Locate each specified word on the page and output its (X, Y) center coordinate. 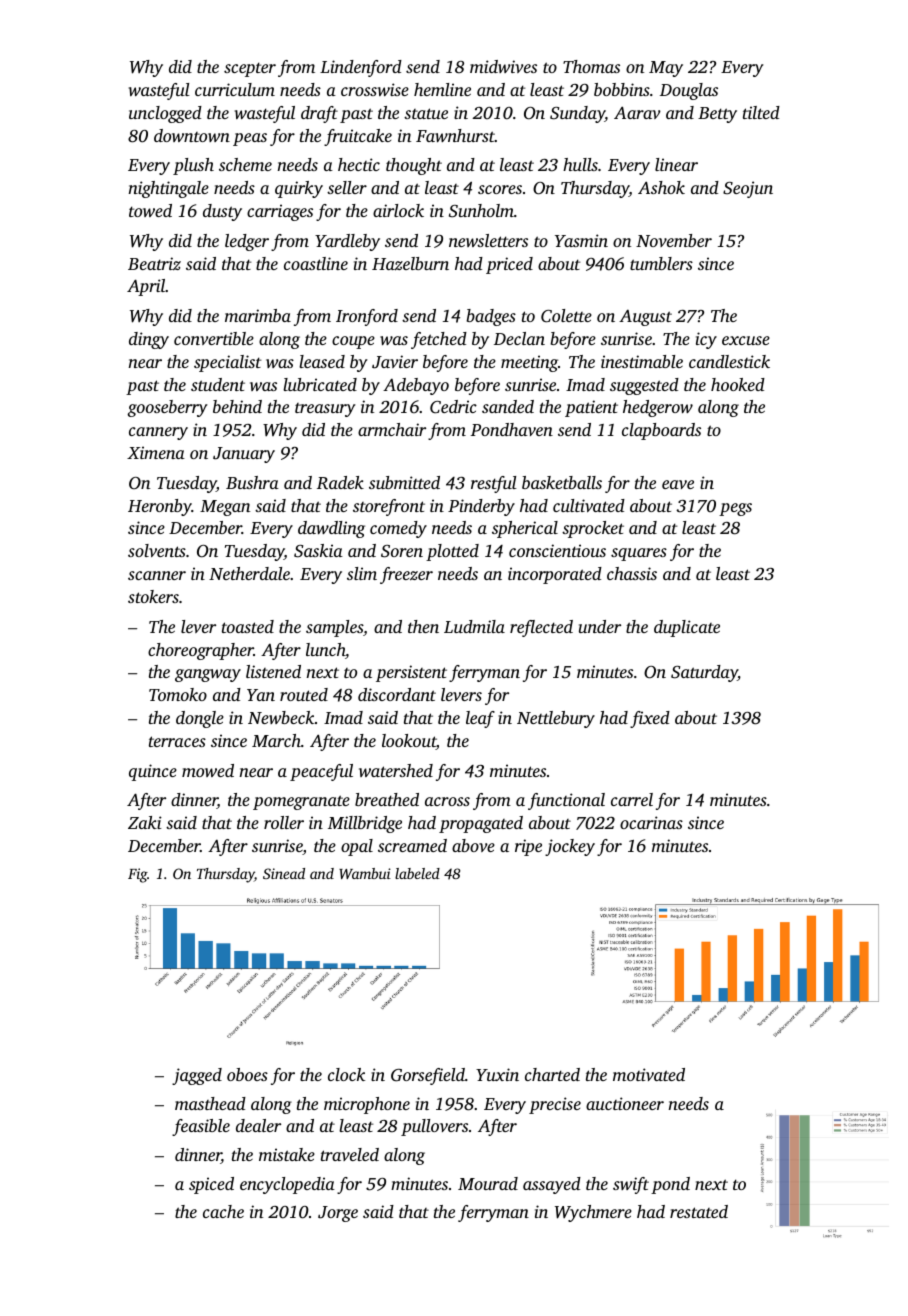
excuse (746, 340)
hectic (359, 164)
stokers (153, 596)
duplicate (687, 628)
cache (223, 1211)
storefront (389, 507)
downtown (192, 135)
